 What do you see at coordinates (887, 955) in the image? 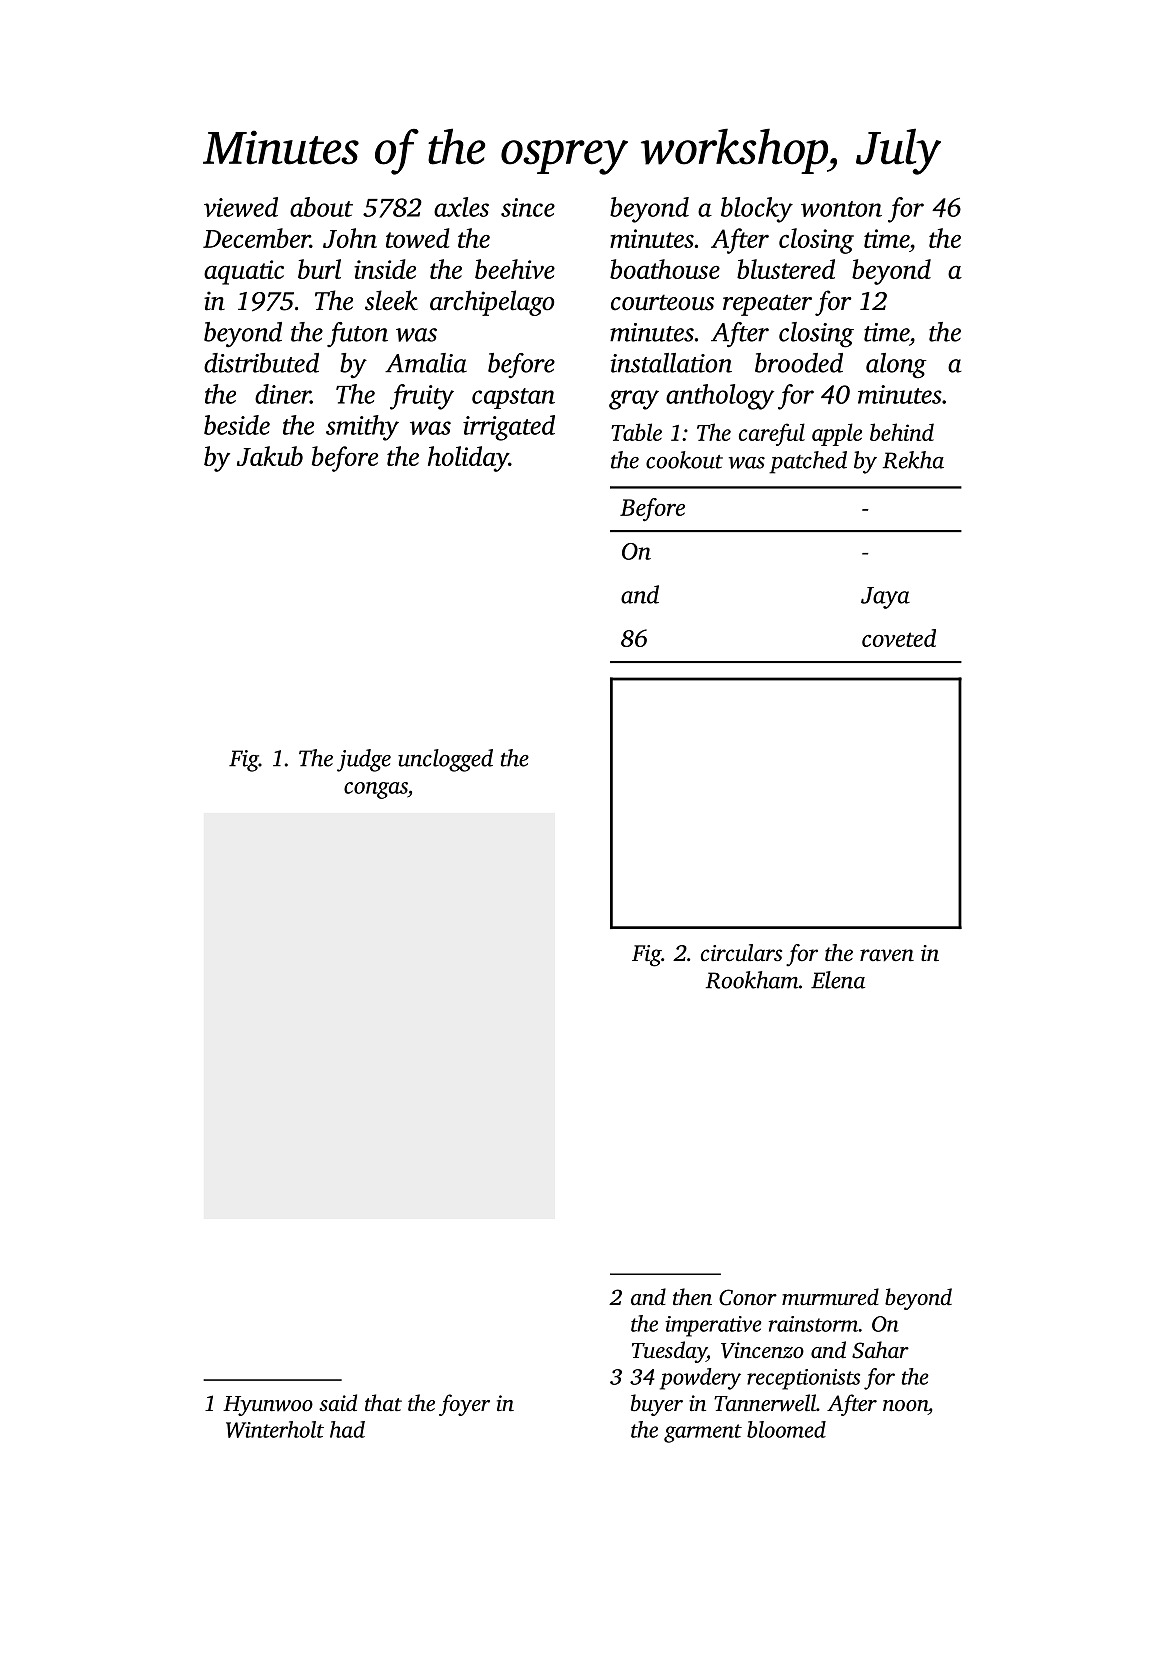
I see `raven` at bounding box center [887, 955].
